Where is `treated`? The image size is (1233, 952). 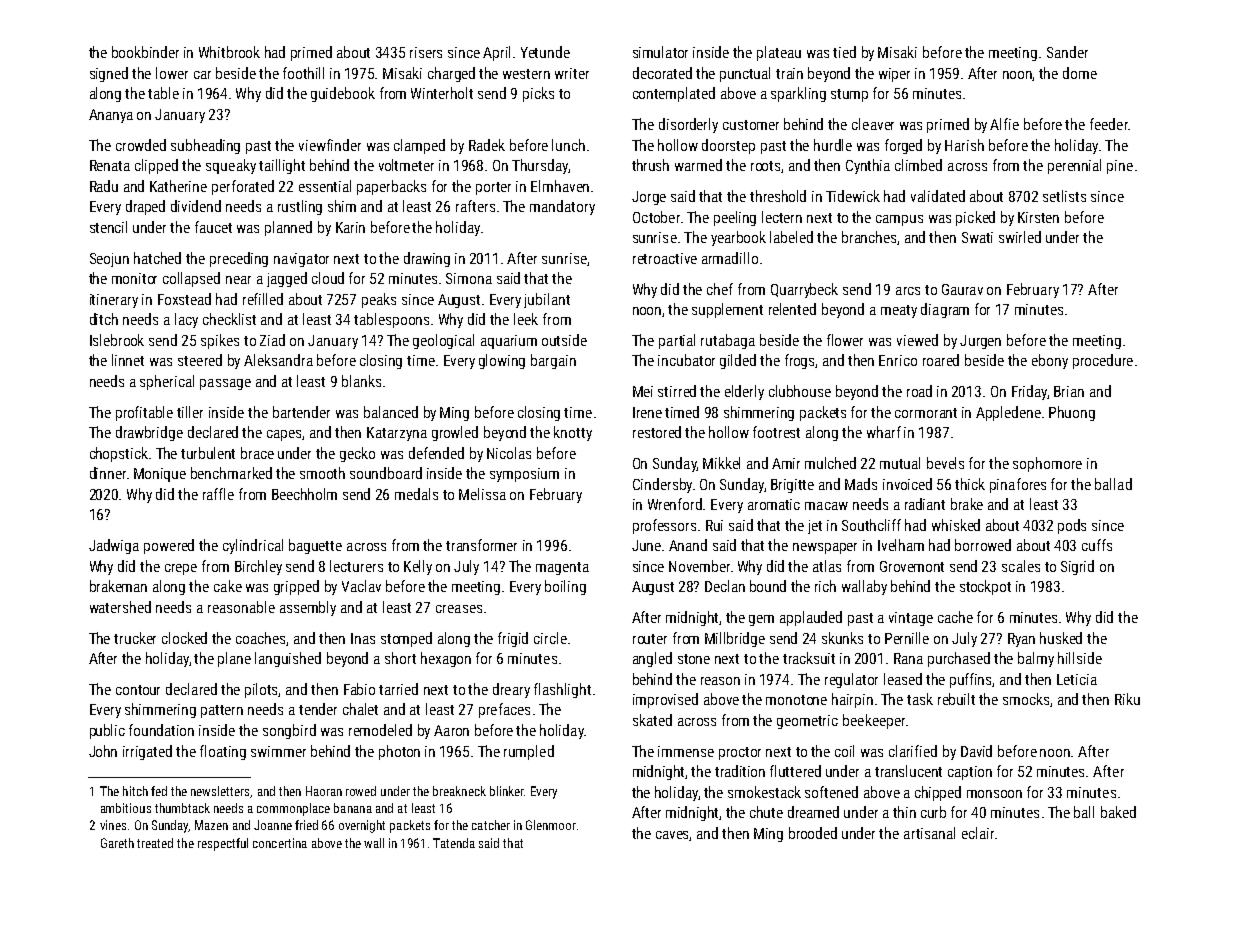
treated is located at coordinates (155, 843).
